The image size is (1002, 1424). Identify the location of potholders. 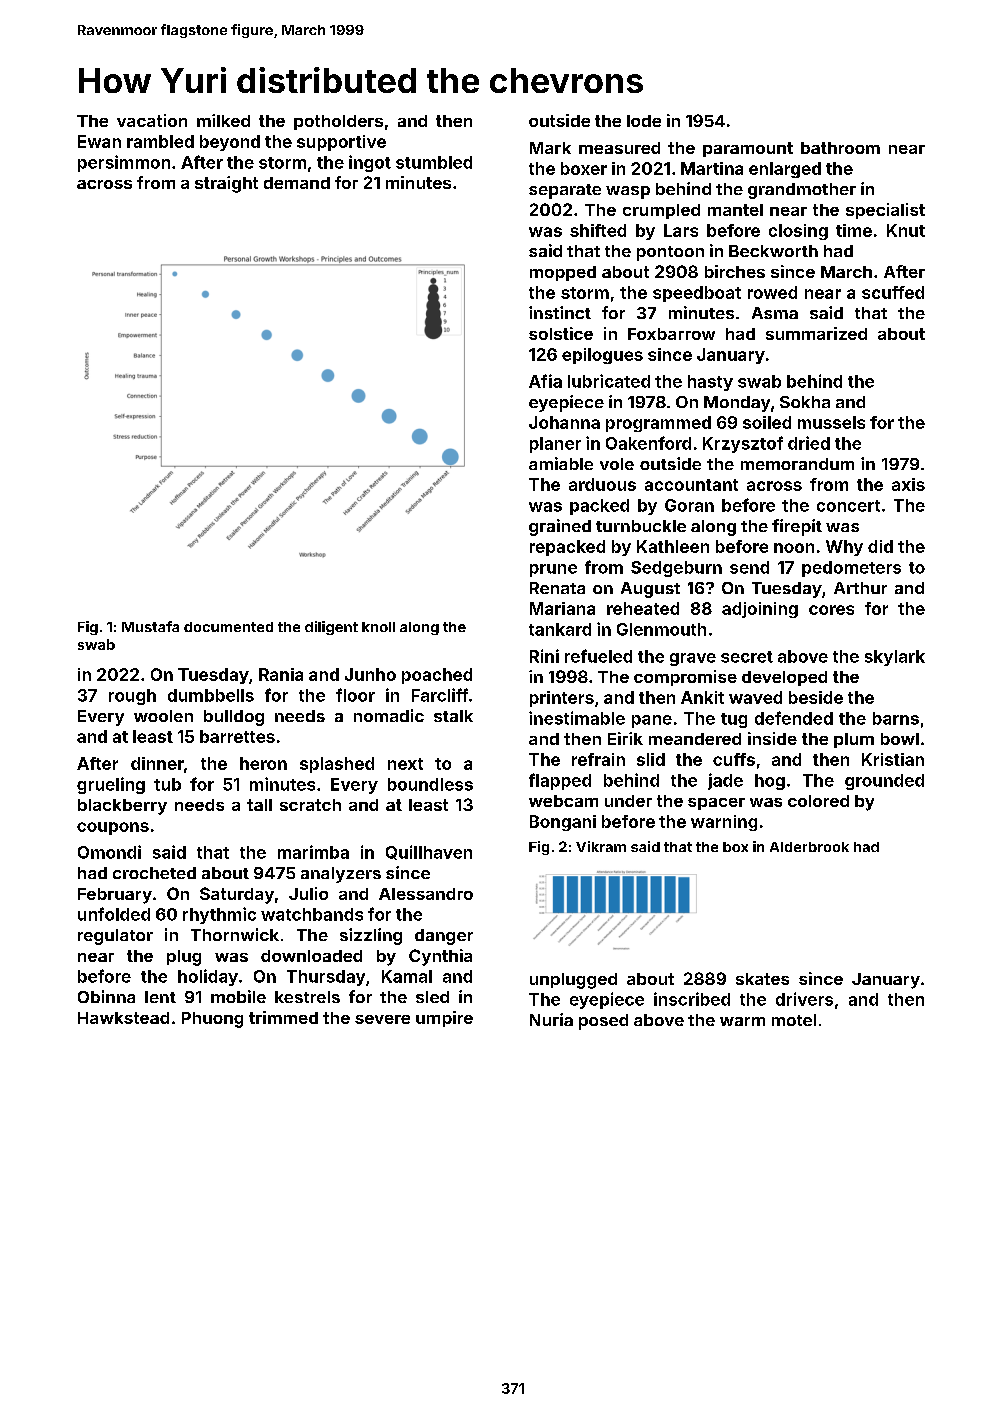
(338, 122).
